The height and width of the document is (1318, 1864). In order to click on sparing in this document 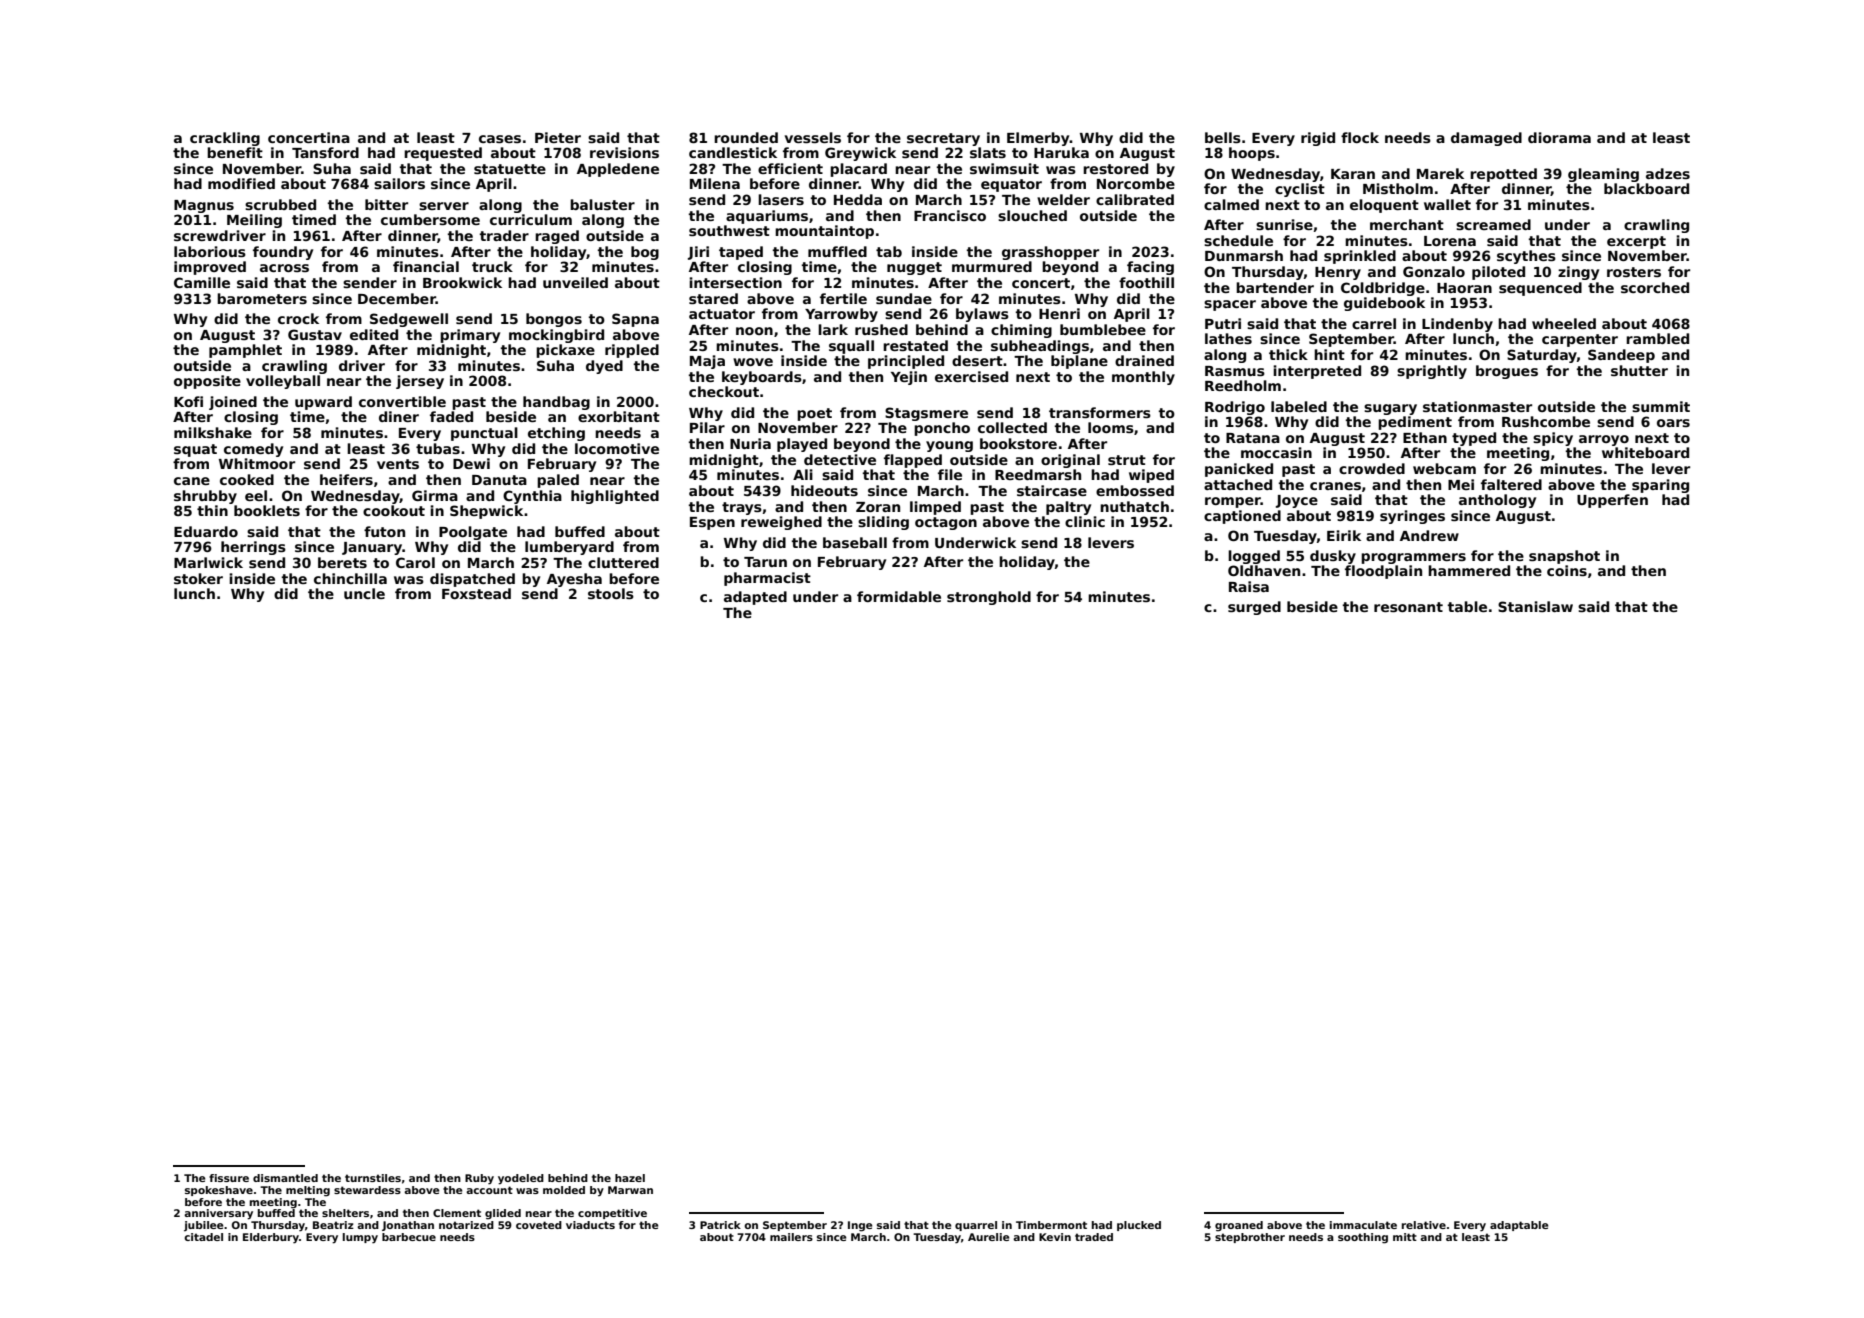, I will do `click(1660, 486)`.
